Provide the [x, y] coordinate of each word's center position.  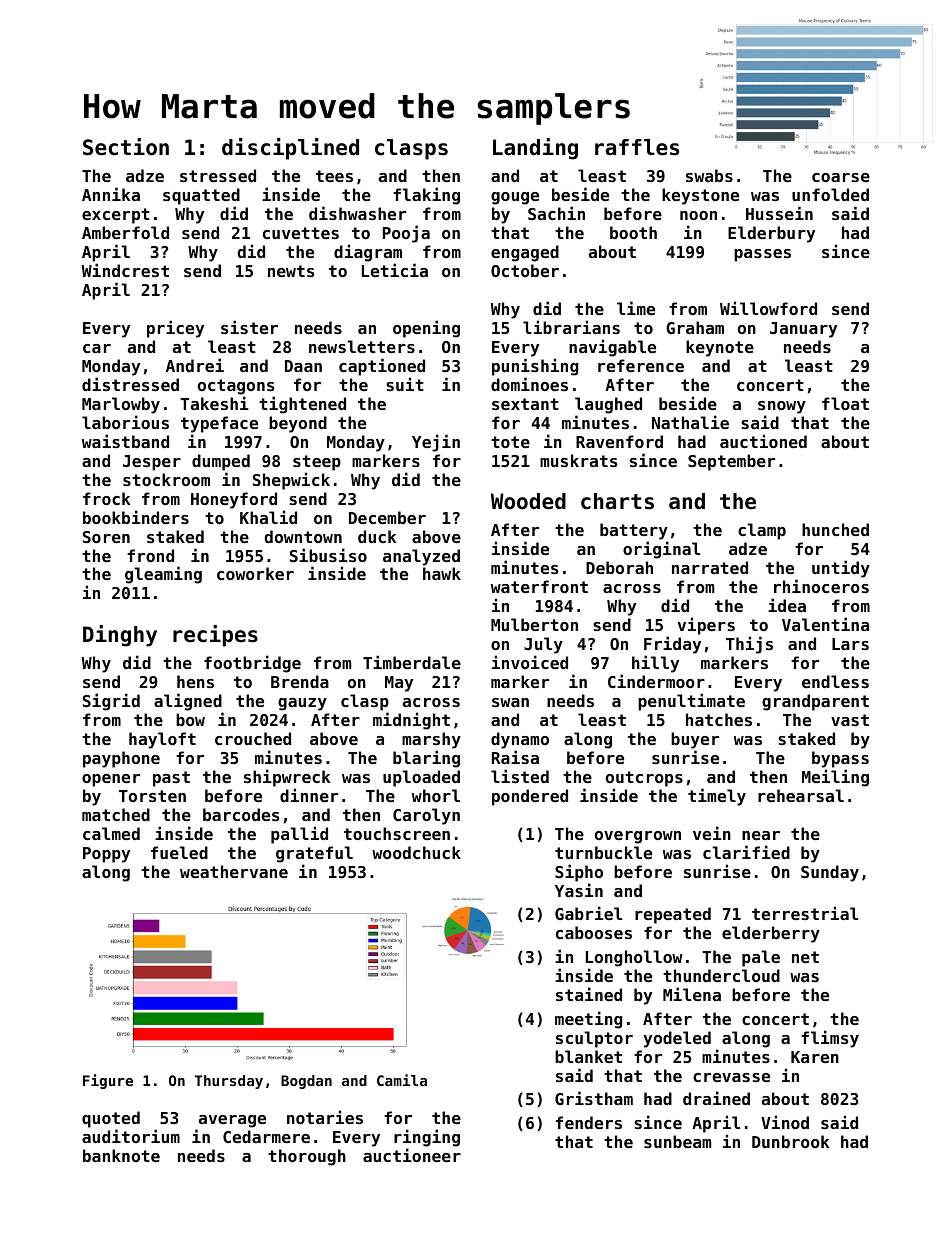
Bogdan [306, 1082]
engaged [525, 253]
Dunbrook [790, 1141]
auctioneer [412, 1155]
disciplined [290, 149]
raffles [637, 147]
